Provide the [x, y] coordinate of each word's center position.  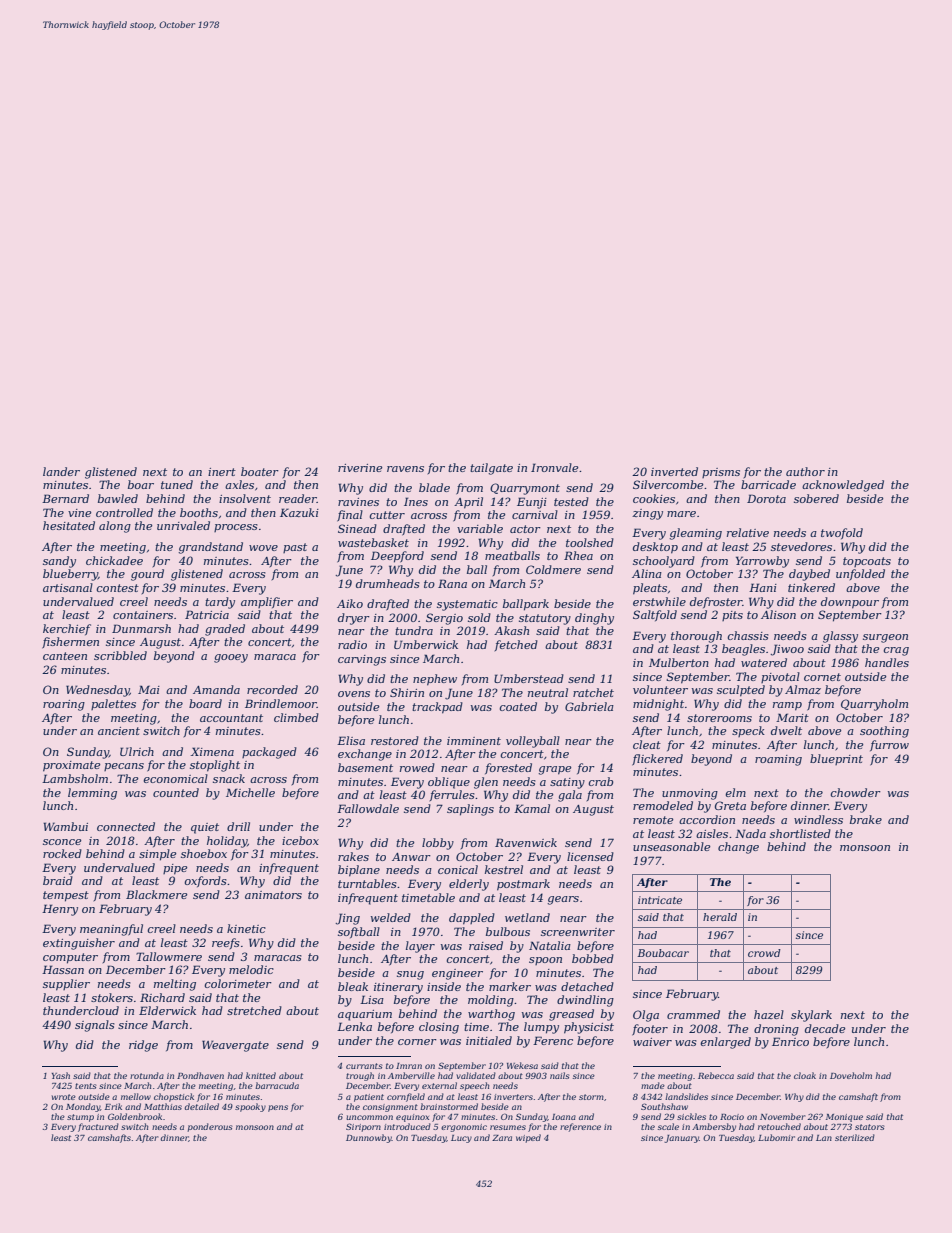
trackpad [437, 708]
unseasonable [671, 846]
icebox [300, 840]
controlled [124, 512]
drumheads [388, 583]
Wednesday [97, 691]
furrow [889, 745]
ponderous [210, 1127]
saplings [470, 810]
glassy [840, 637]
